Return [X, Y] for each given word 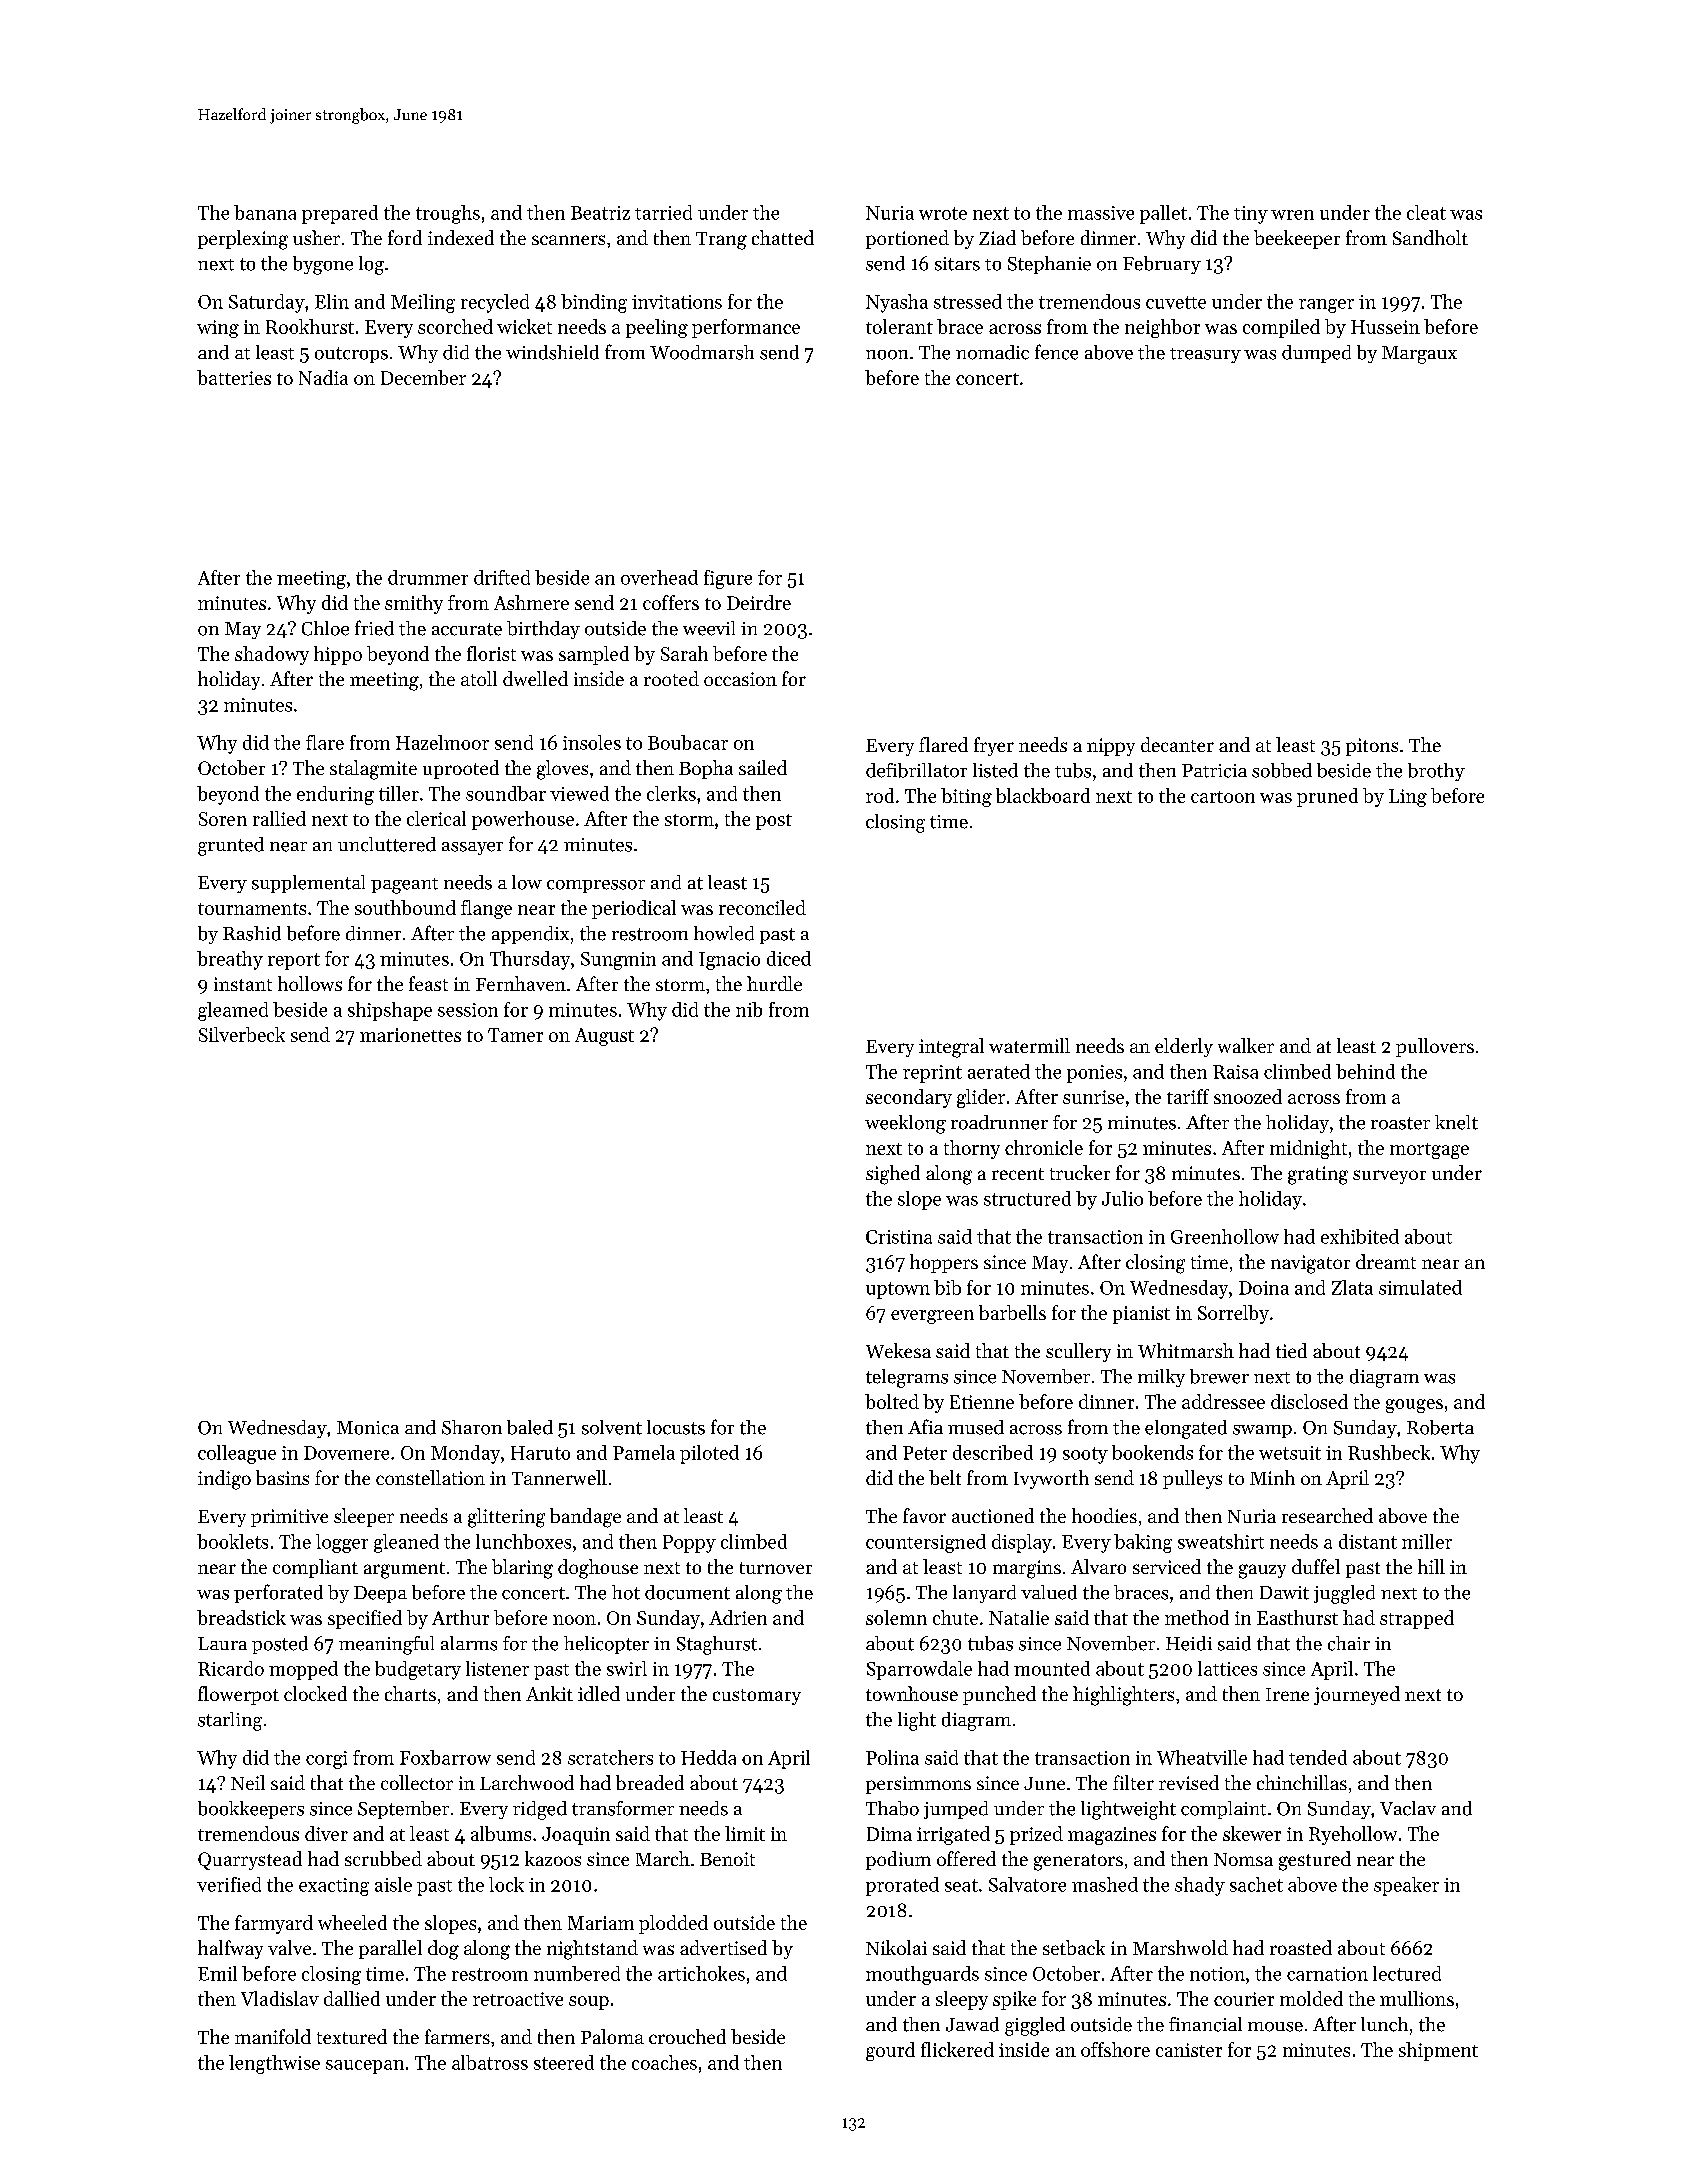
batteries [234, 377]
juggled [1344, 1594]
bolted [892, 1401]
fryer [994, 746]
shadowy [272, 655]
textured [352, 2036]
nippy [1111, 747]
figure [728, 579]
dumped [1316, 354]
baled [530, 1427]
